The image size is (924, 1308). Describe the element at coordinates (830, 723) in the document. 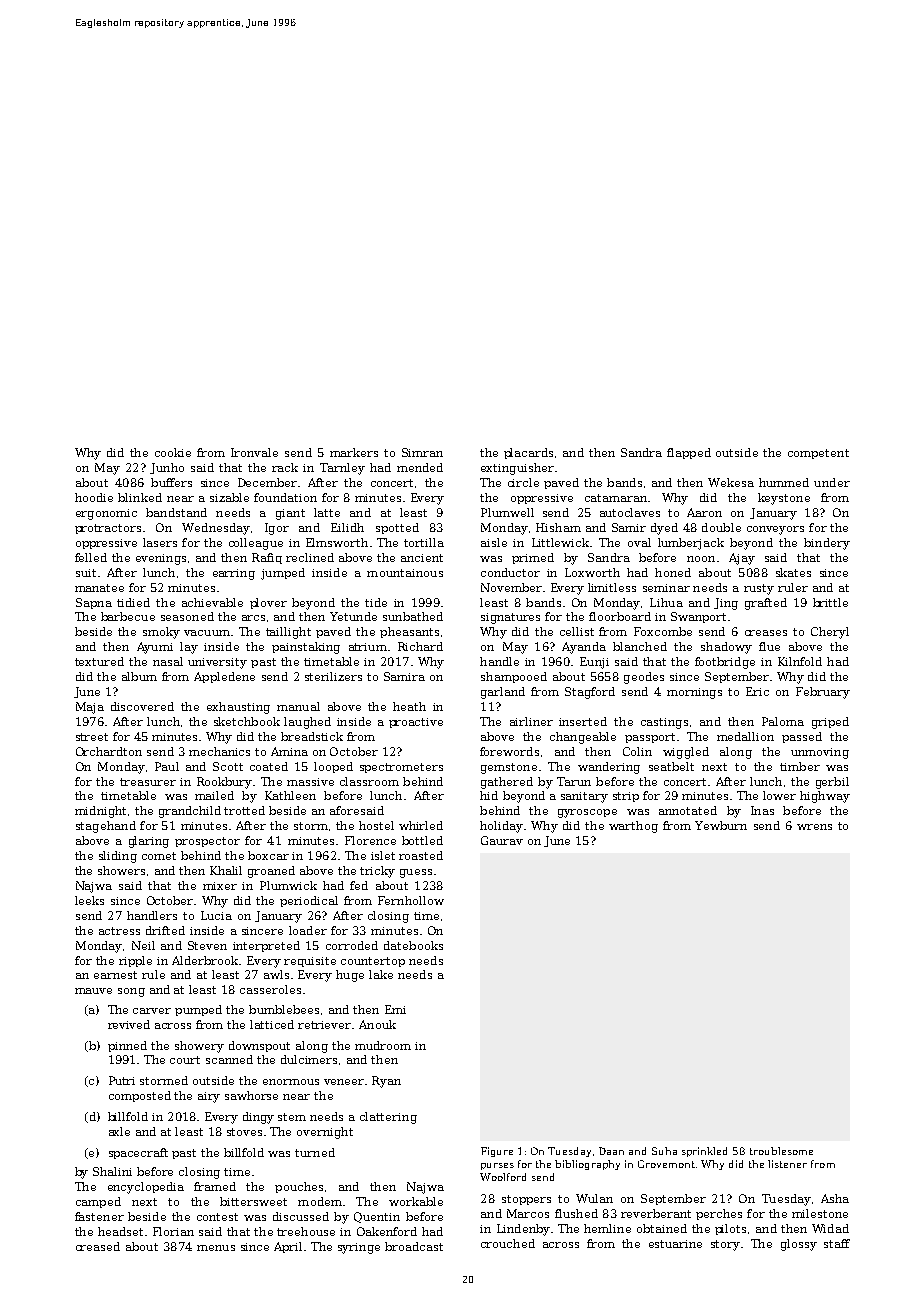

I see `griped` at that location.
